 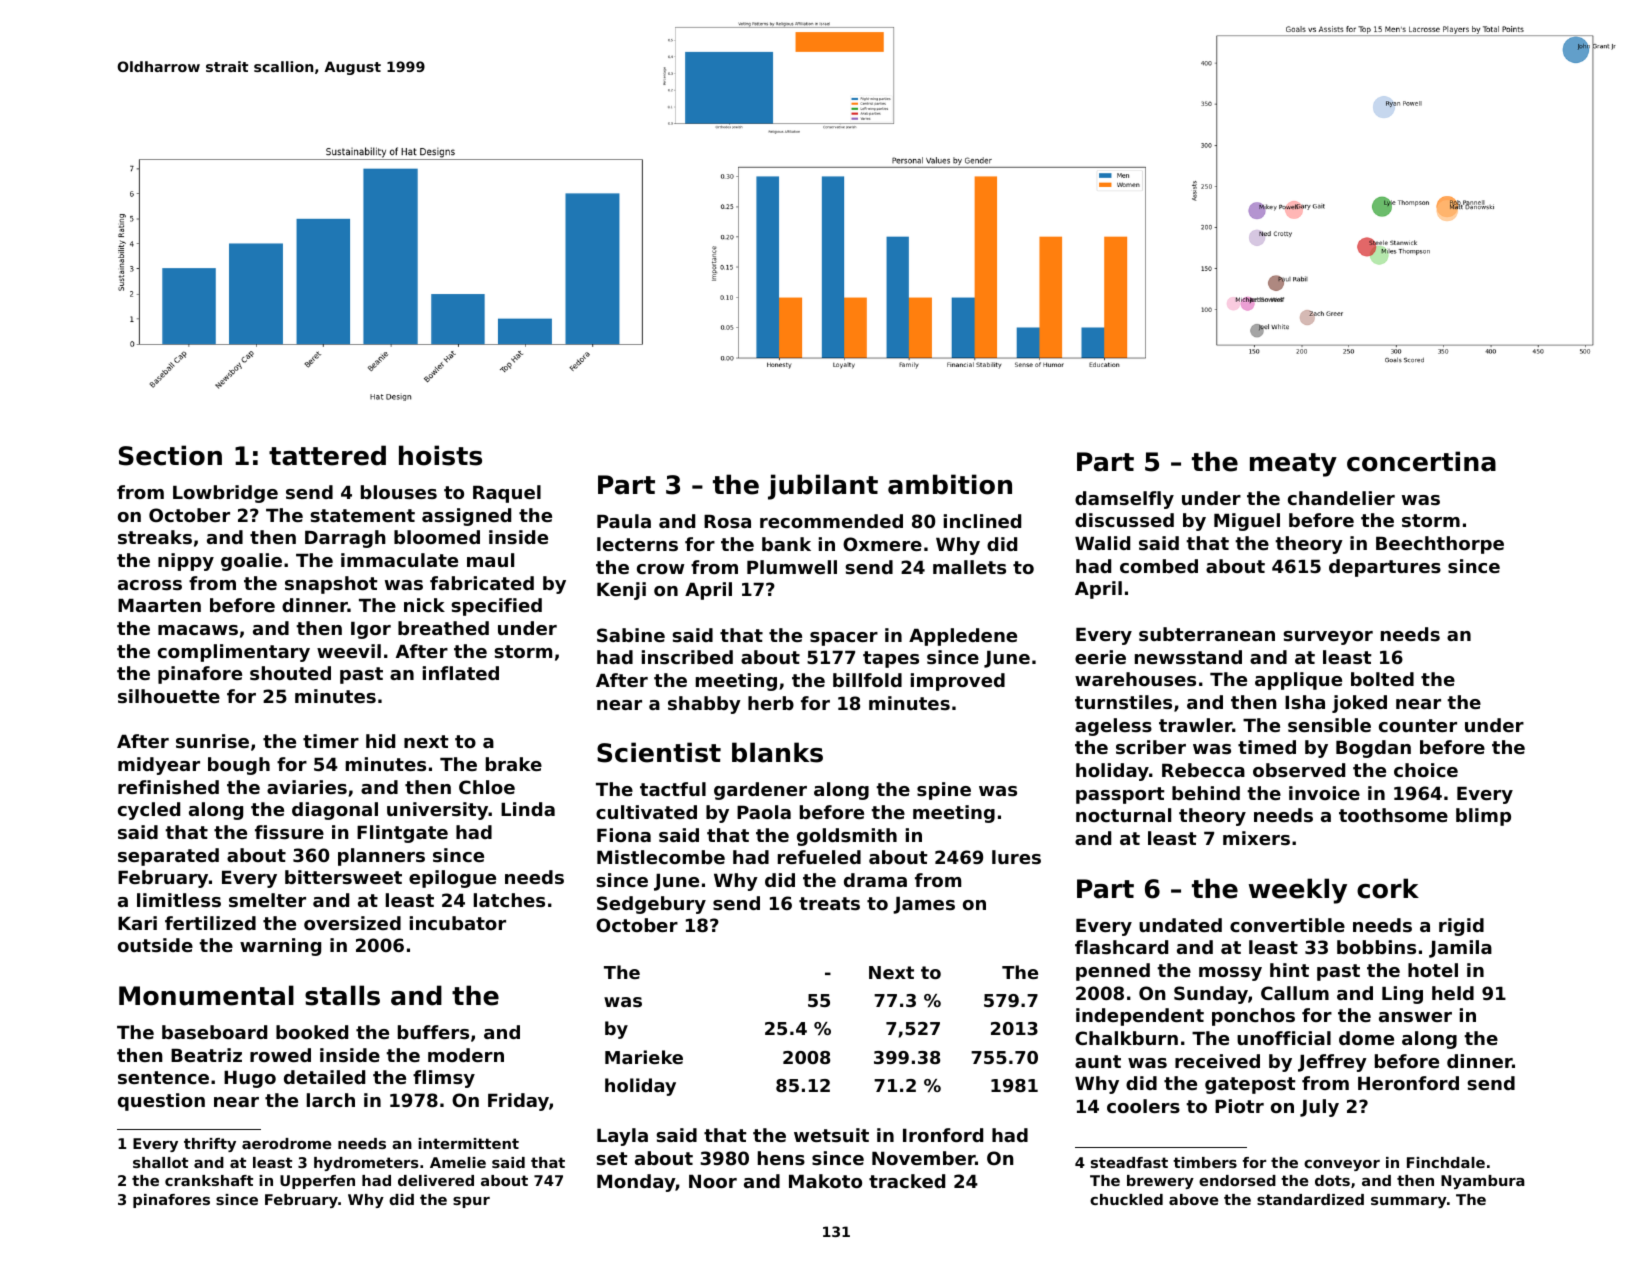 What do you see at coordinates (644, 1057) in the screenshot?
I see `Marieke` at bounding box center [644, 1057].
